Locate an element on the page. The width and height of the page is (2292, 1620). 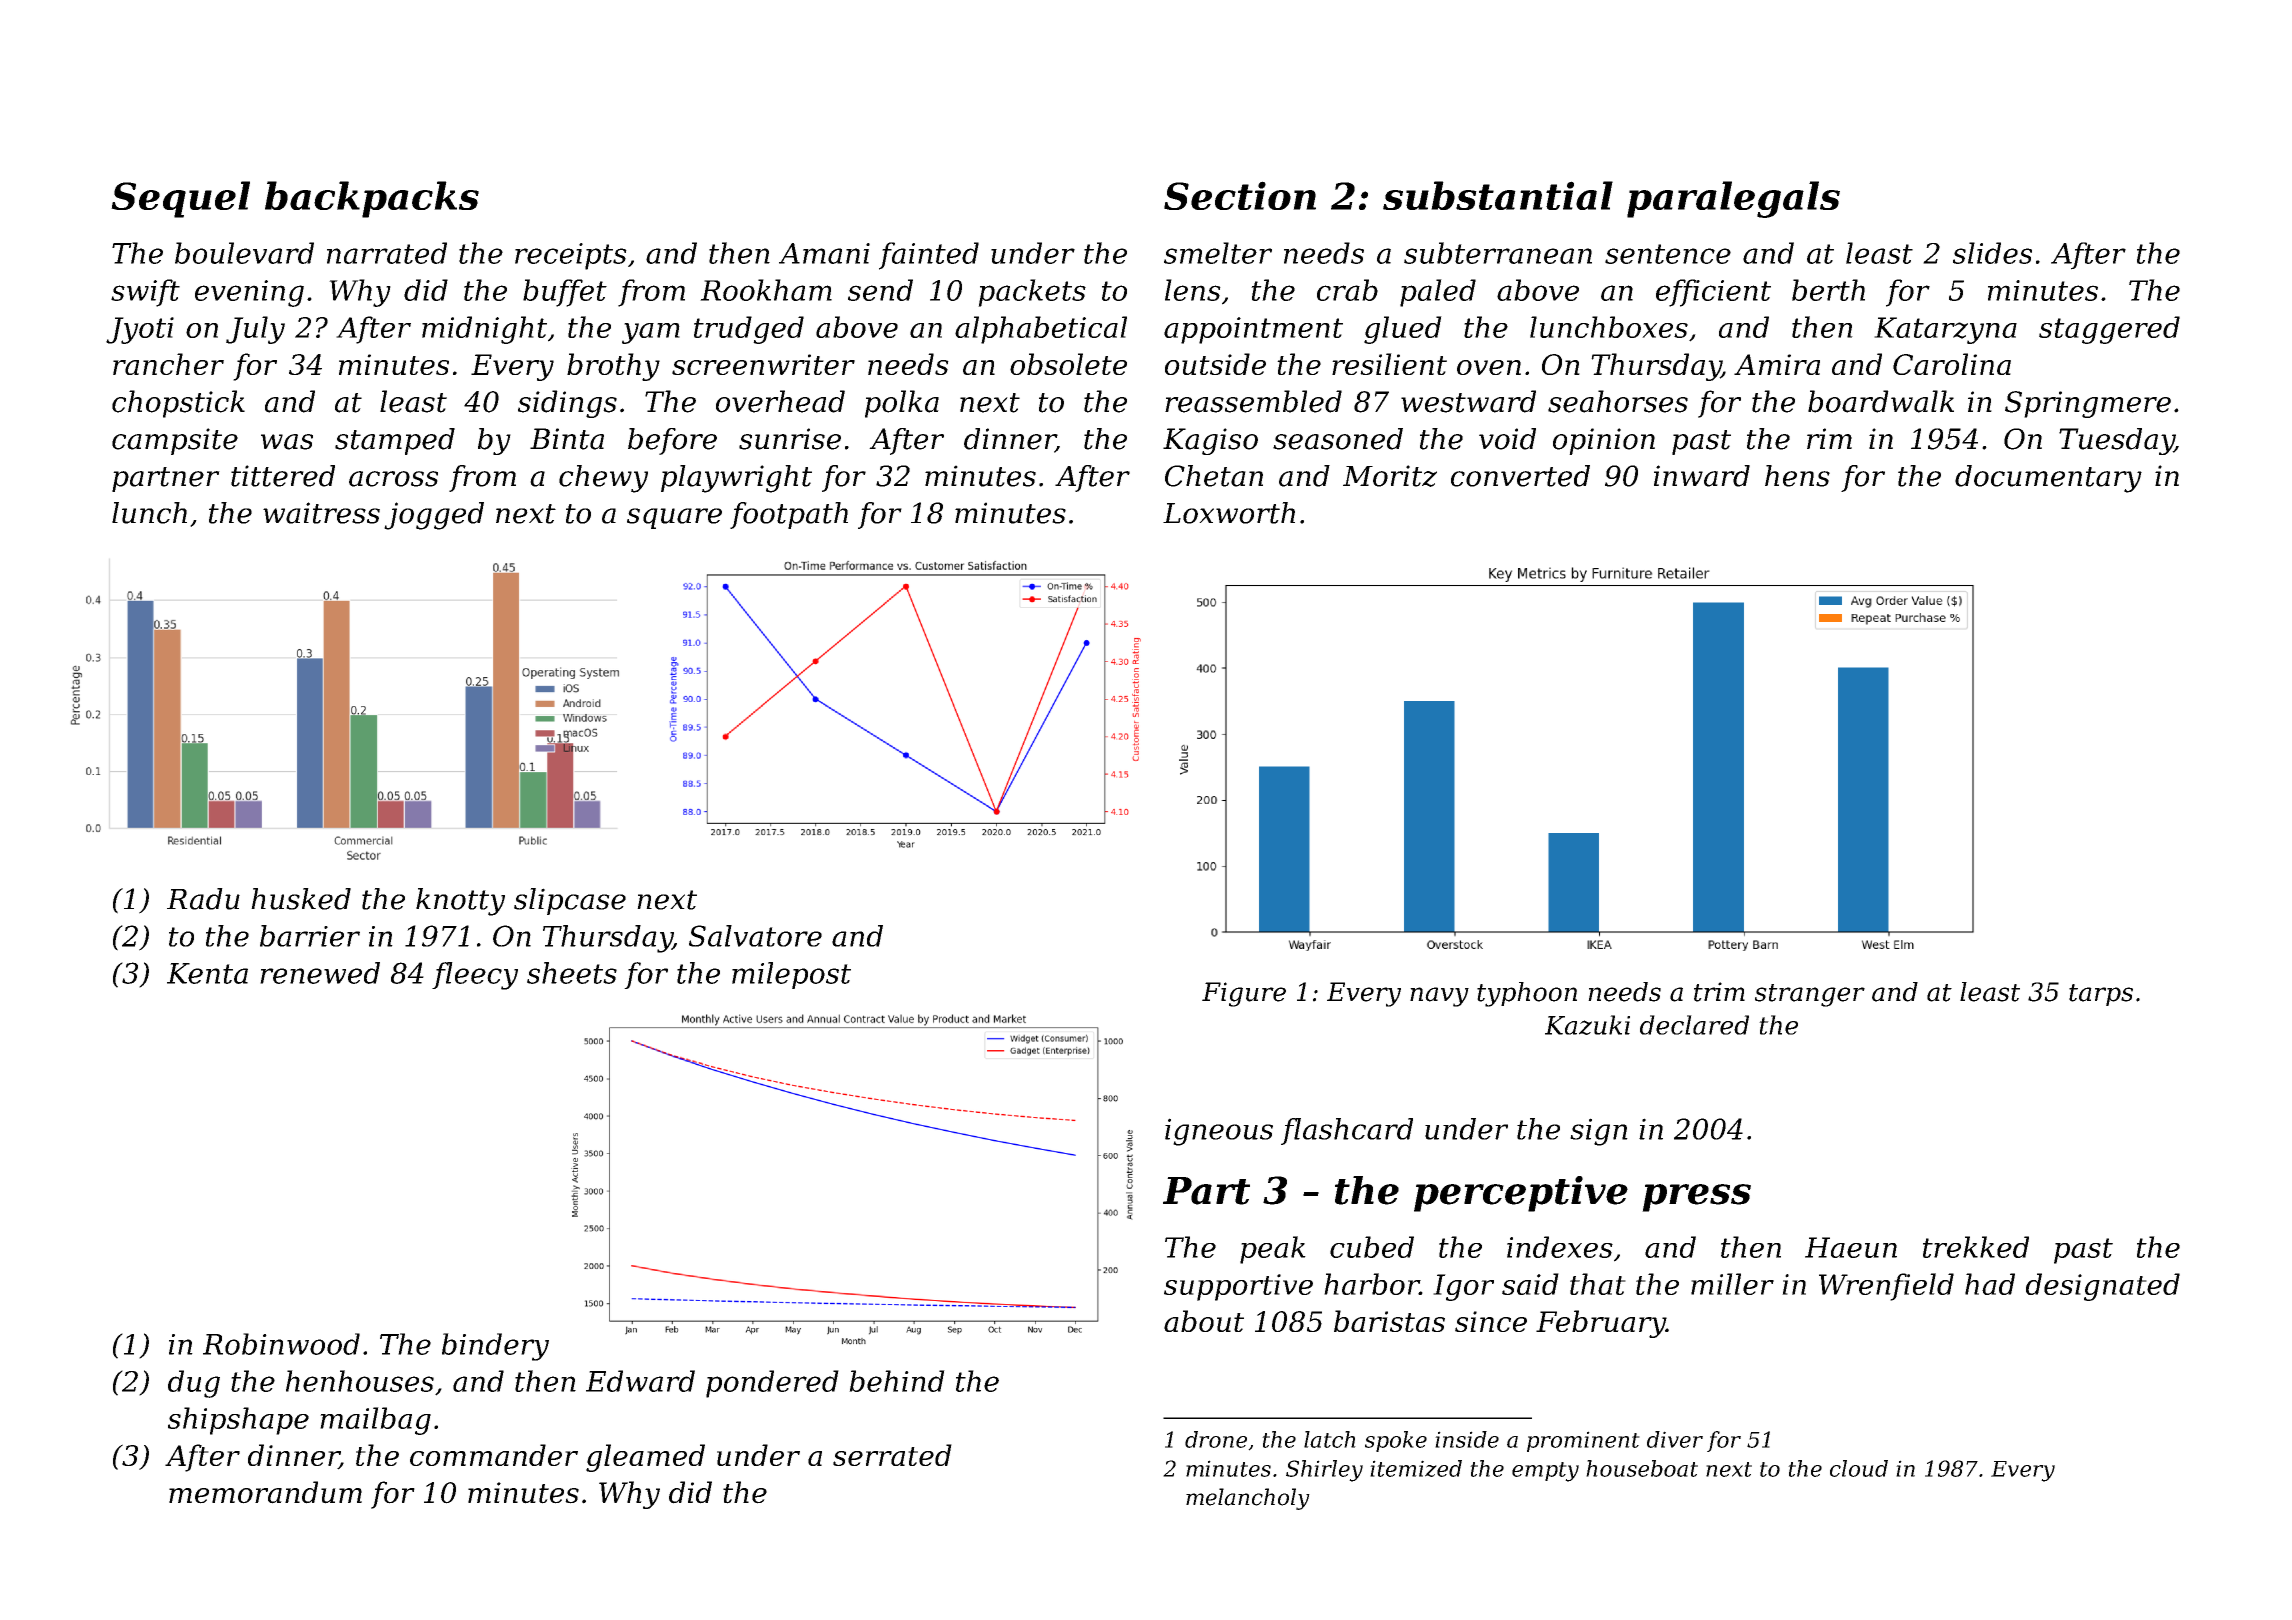
documentary is located at coordinates (2048, 479).
